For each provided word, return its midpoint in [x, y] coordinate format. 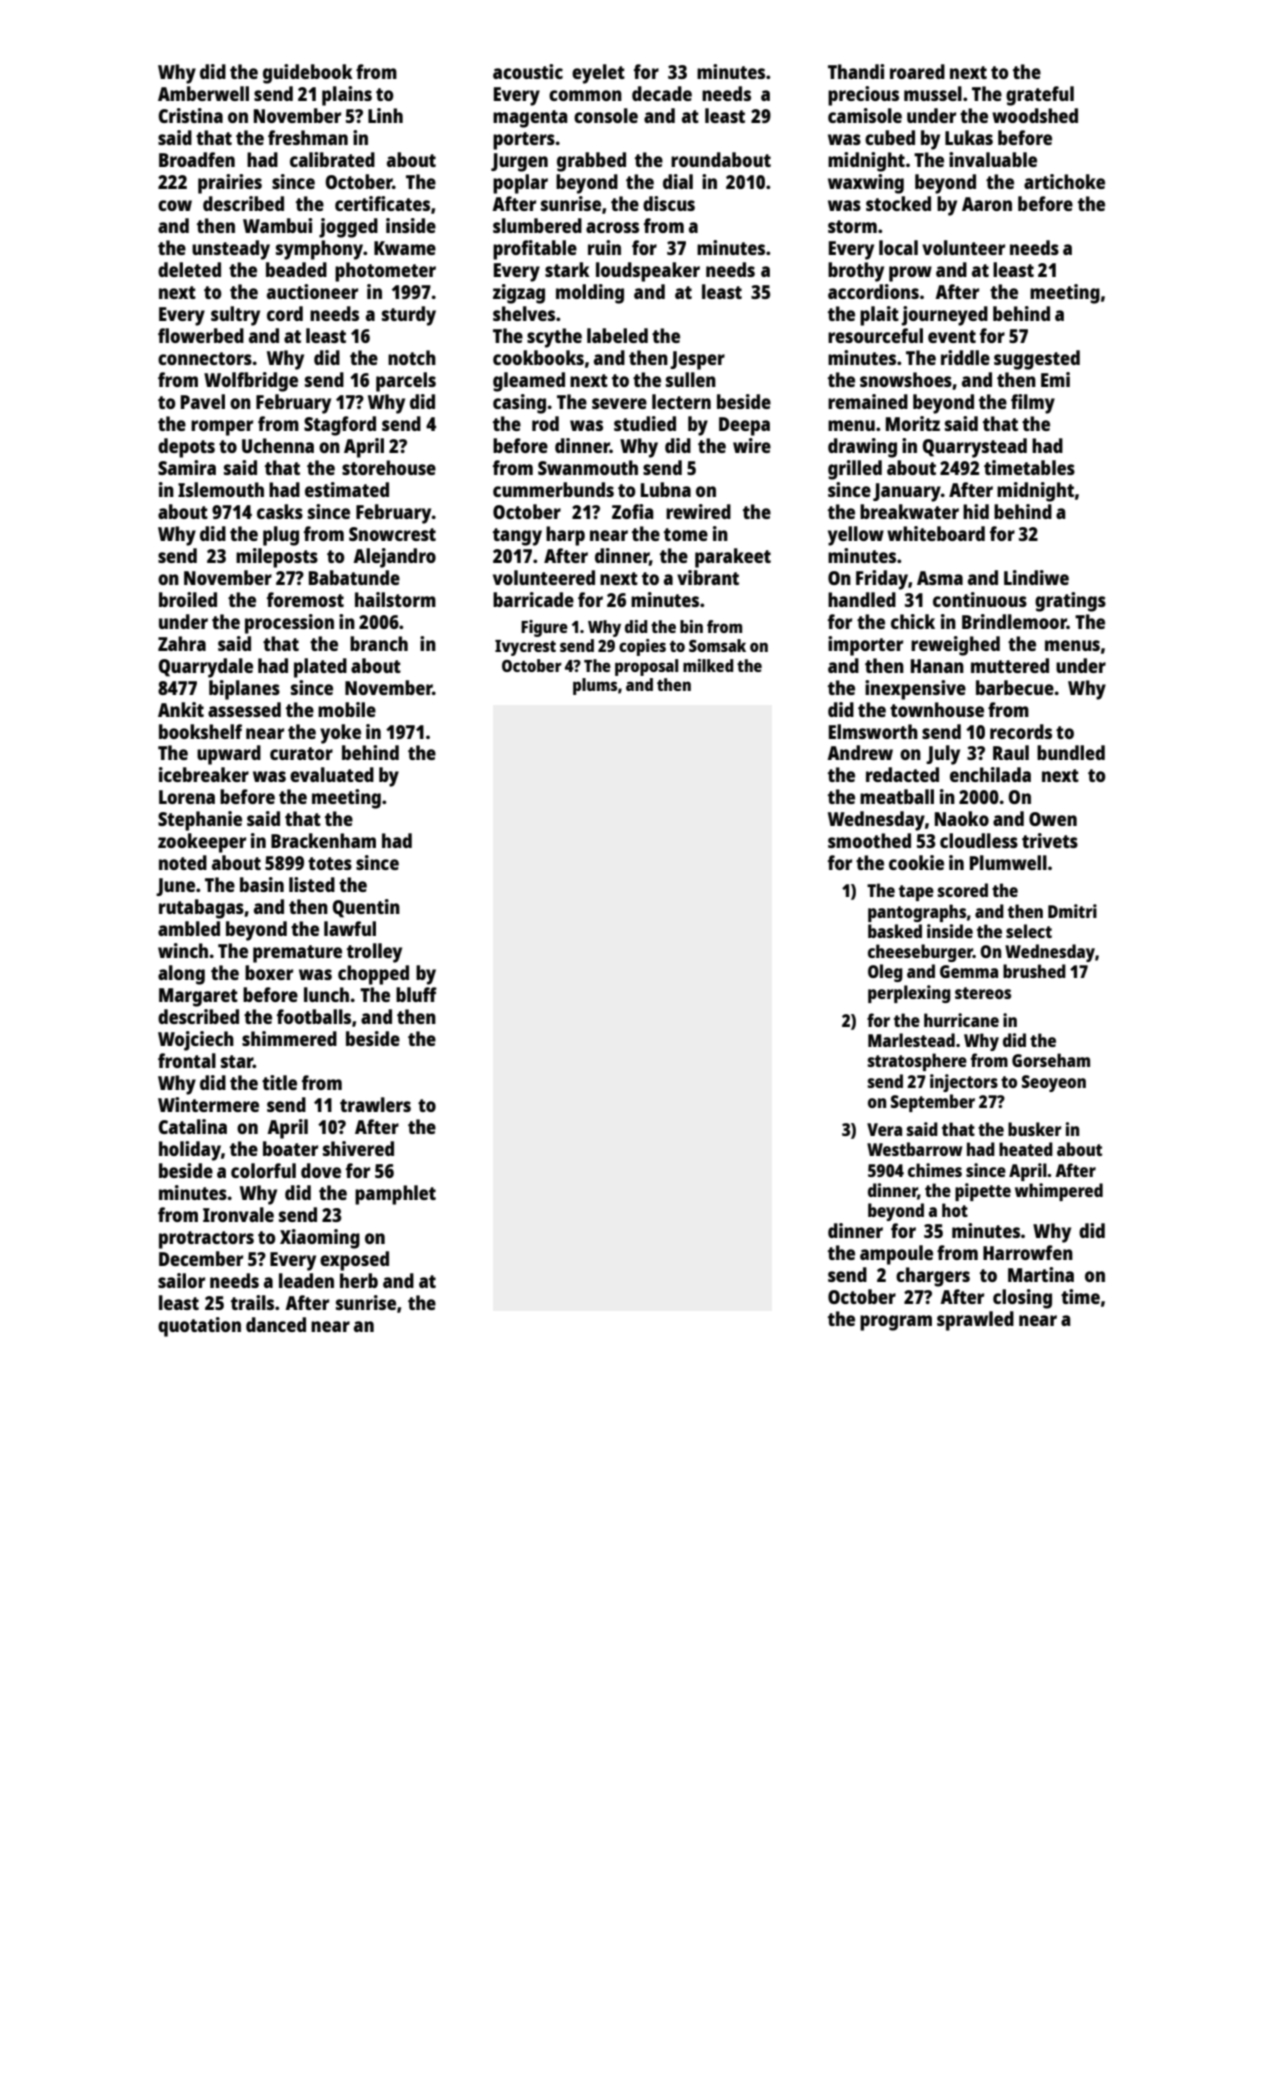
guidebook [308, 74]
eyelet [598, 74]
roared [917, 71]
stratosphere [917, 1062]
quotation [199, 1327]
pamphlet [395, 1195]
